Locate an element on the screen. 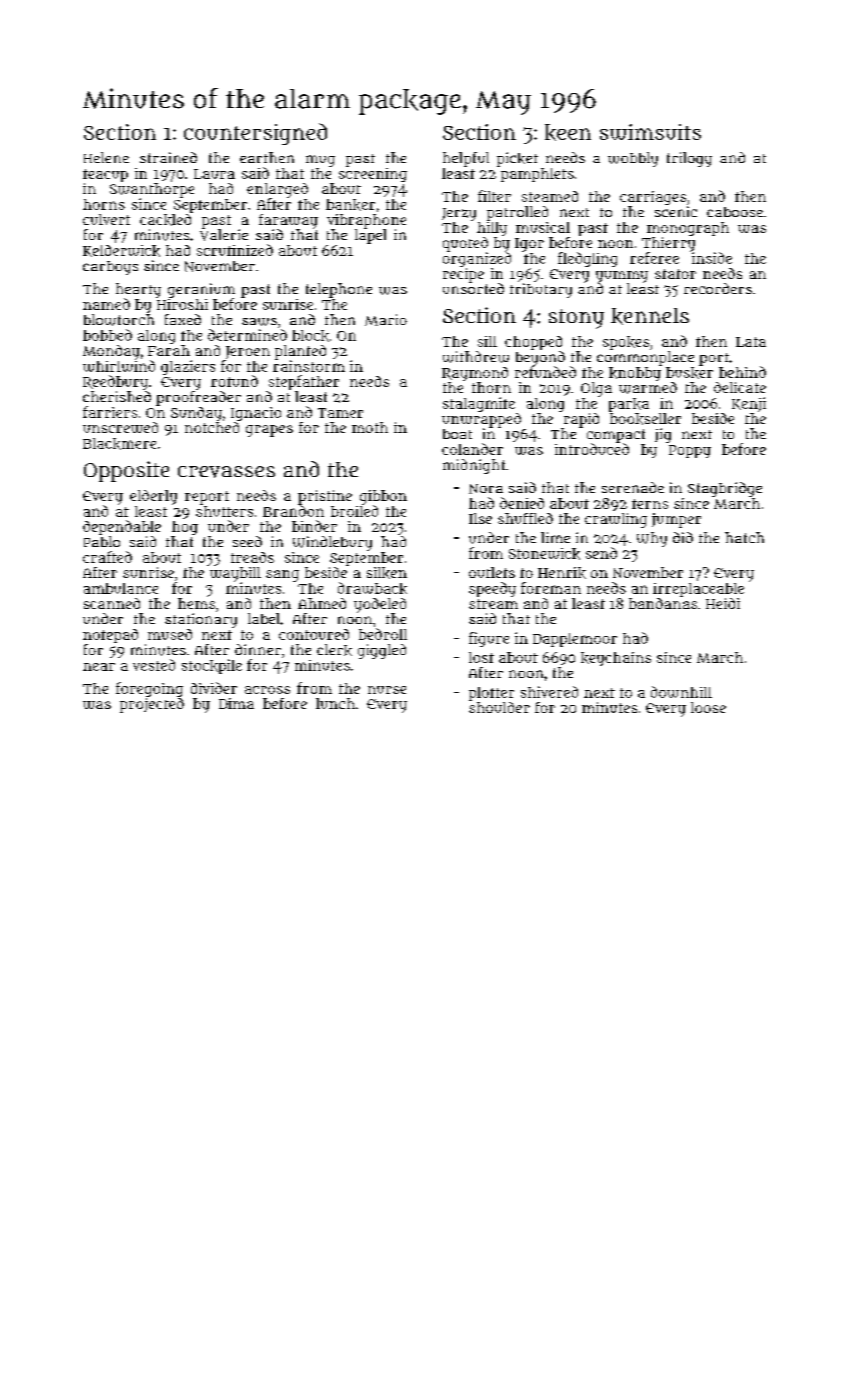 This screenshot has height=1400, width=849. lunch is located at coordinates (335, 703).
